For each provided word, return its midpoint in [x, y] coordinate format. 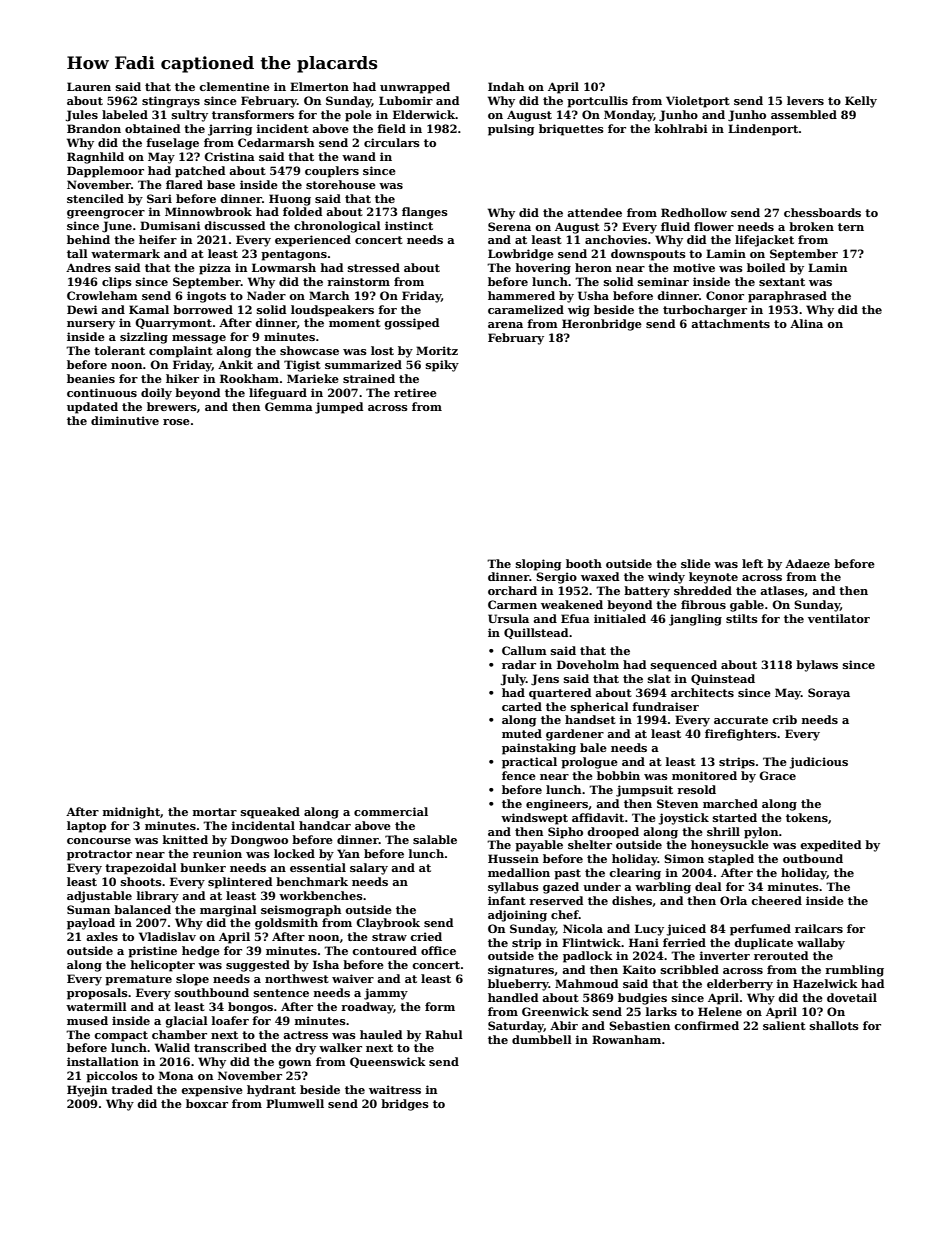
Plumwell [295, 1103]
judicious [818, 763]
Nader [266, 295]
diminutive [125, 420]
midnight [131, 813]
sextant [782, 282]
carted [522, 706]
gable [747, 606]
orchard [512, 590]
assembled [804, 114]
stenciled [95, 198]
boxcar [207, 1103]
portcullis [597, 102]
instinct [409, 225]
